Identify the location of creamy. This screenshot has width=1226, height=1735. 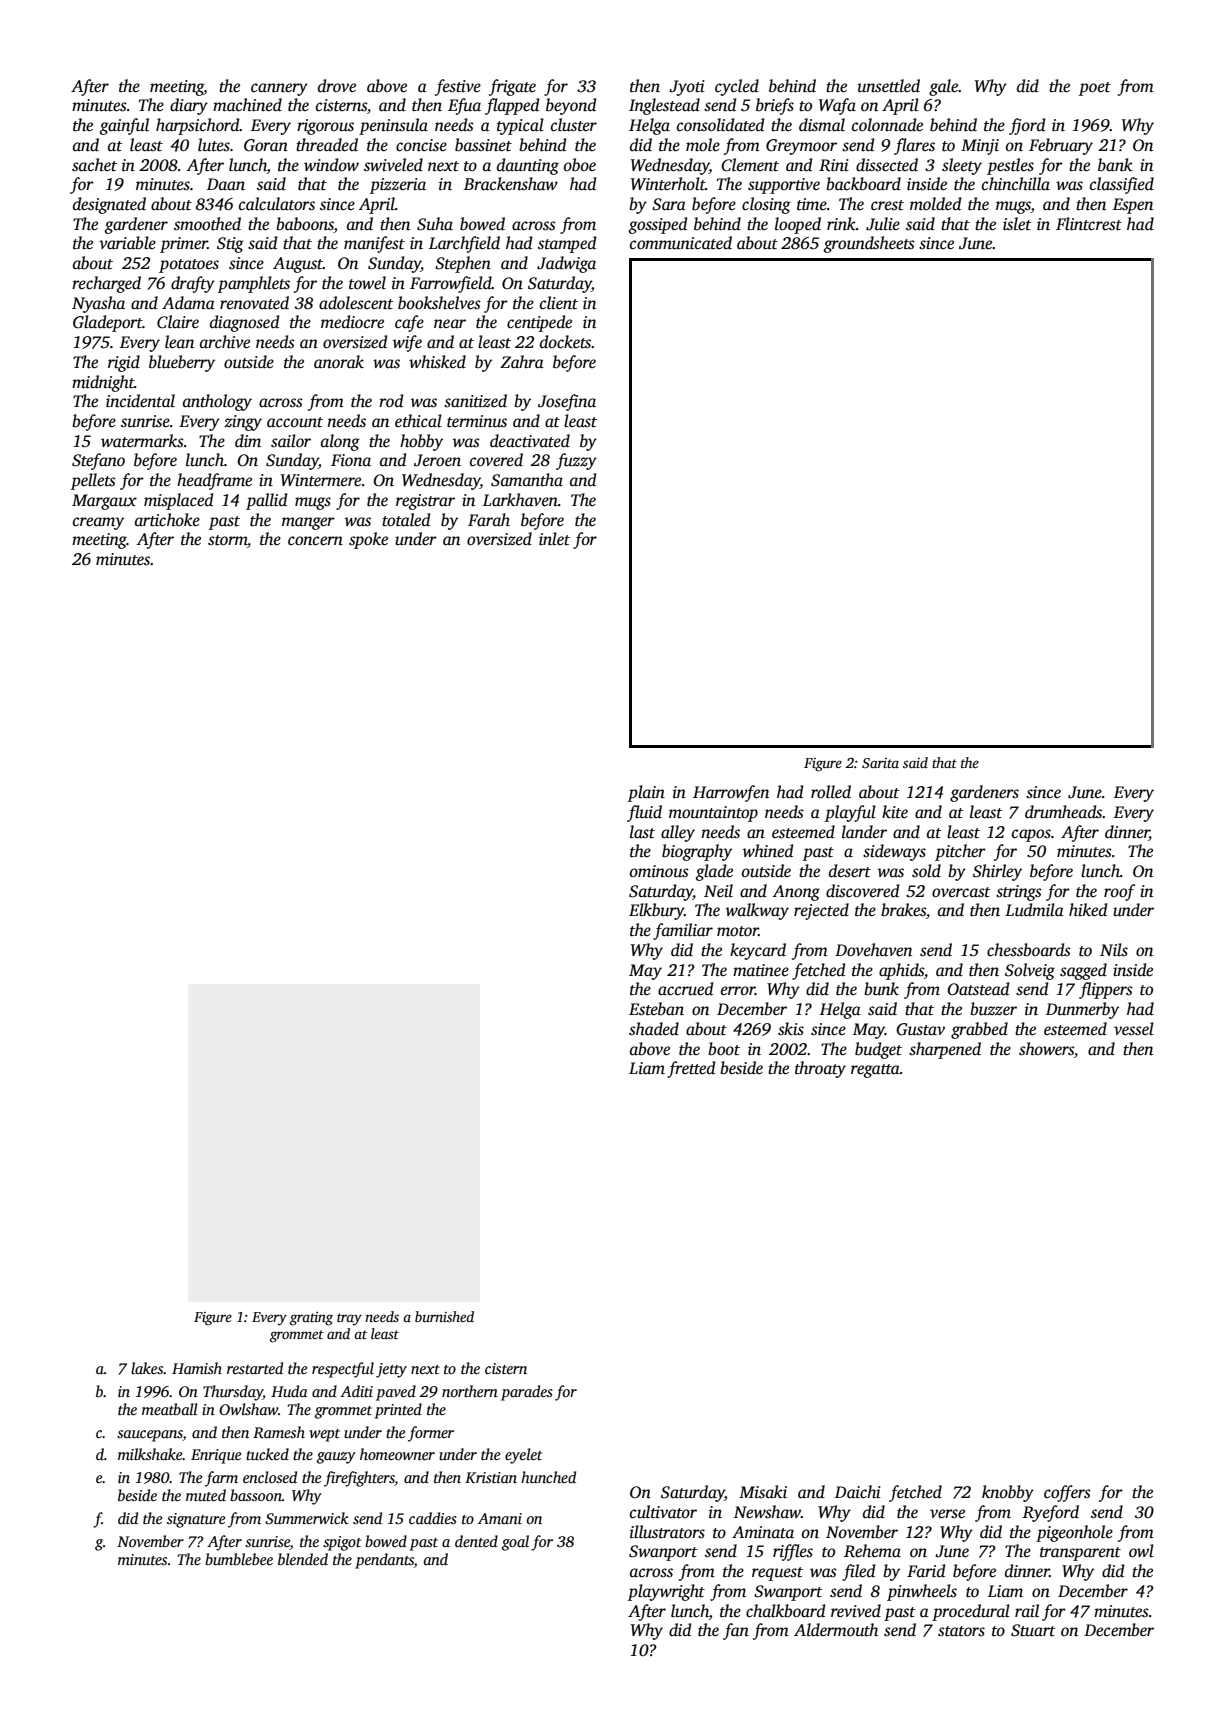
(98, 523).
